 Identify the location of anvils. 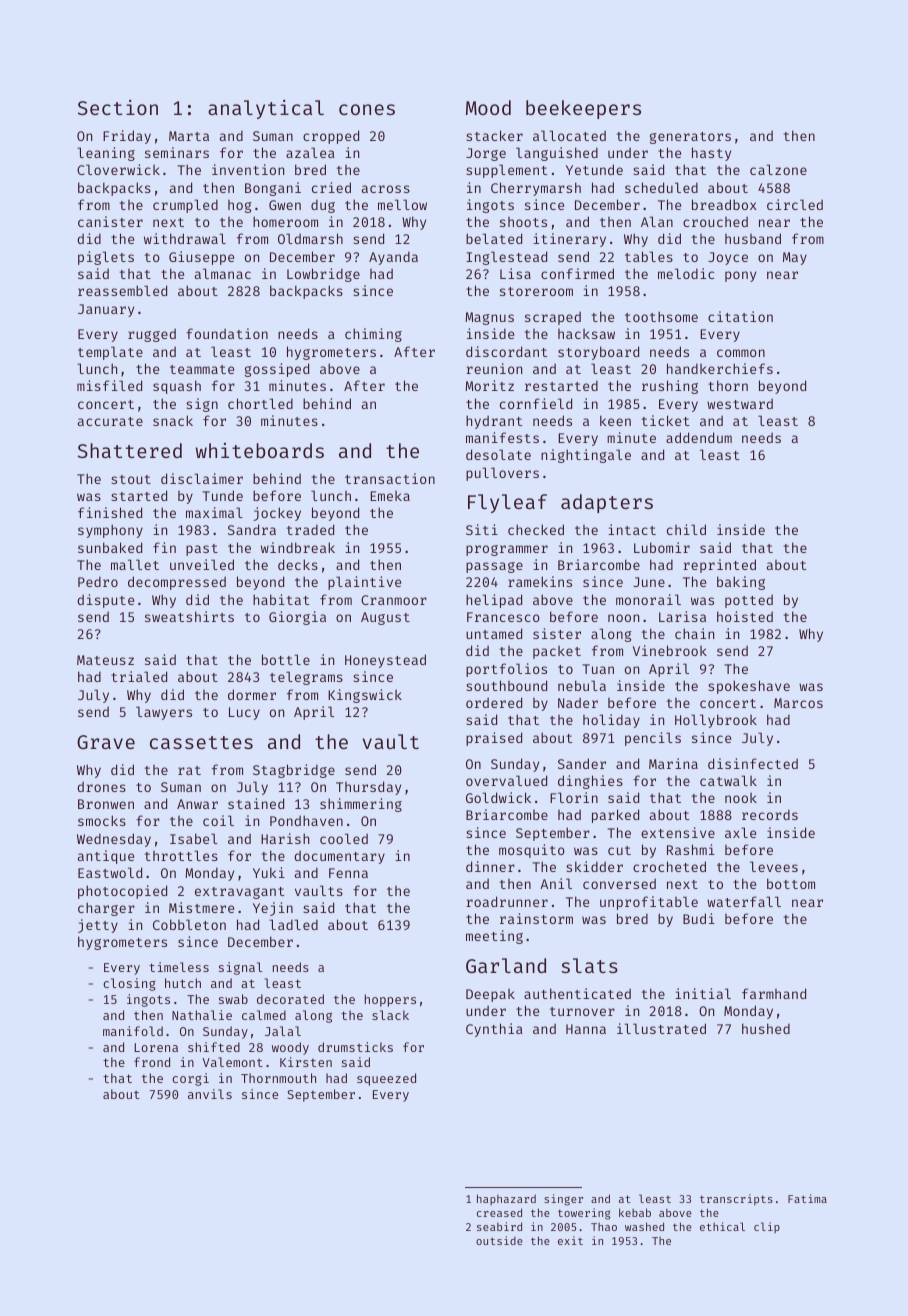
(210, 1094).
